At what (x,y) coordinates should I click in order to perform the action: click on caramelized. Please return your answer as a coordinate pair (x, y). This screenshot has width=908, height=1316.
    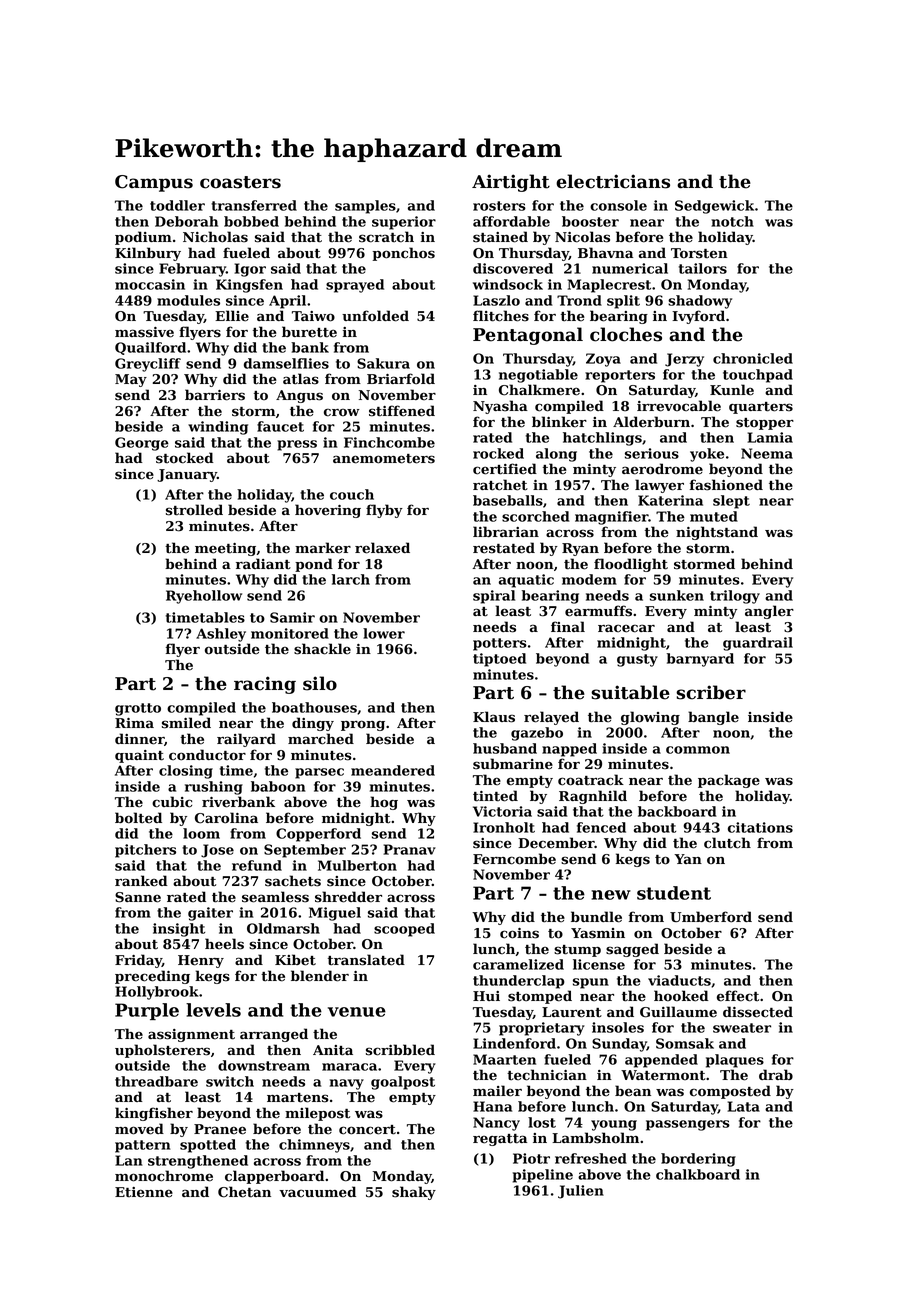
    Looking at the image, I should click on (518, 964).
